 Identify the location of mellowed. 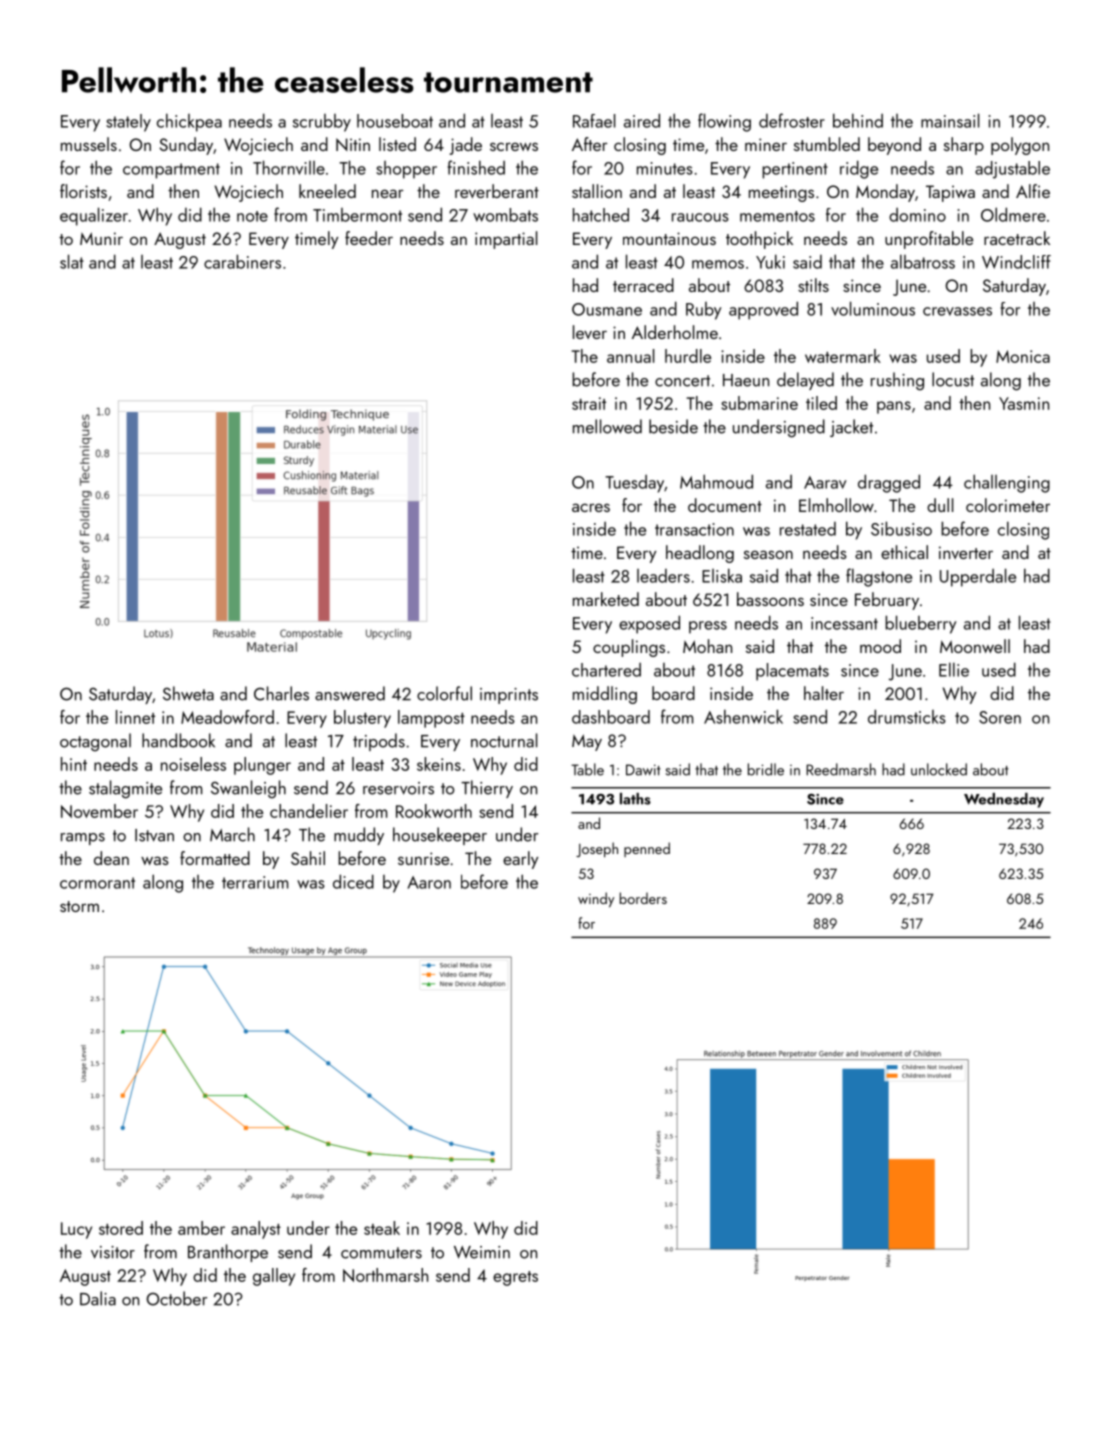
(607, 426).
